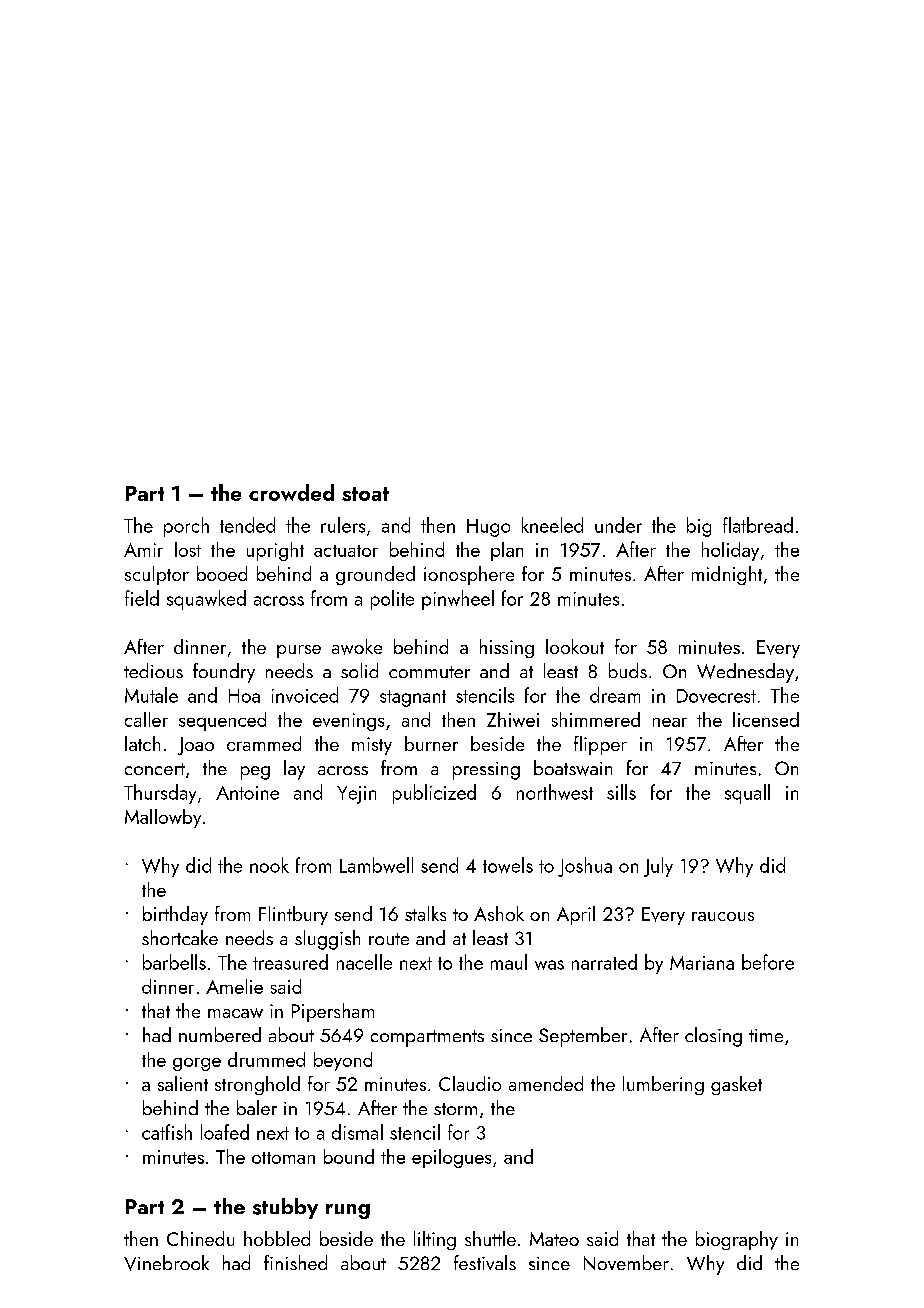 The image size is (924, 1308). Describe the element at coordinates (486, 771) in the page. I see `pressing` at that location.
